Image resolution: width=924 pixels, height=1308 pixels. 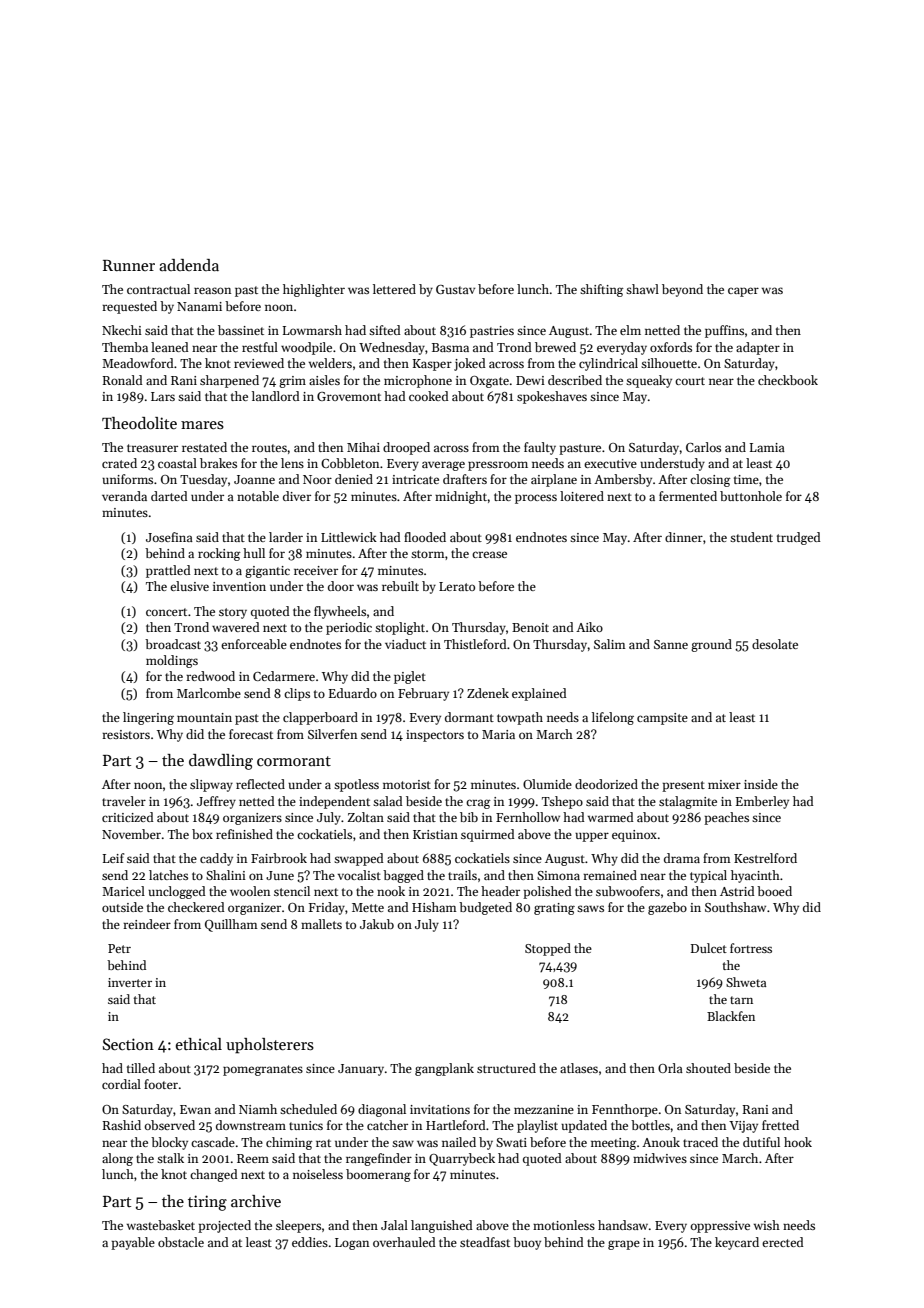 What do you see at coordinates (166, 612) in the screenshot?
I see `concert` at bounding box center [166, 612].
